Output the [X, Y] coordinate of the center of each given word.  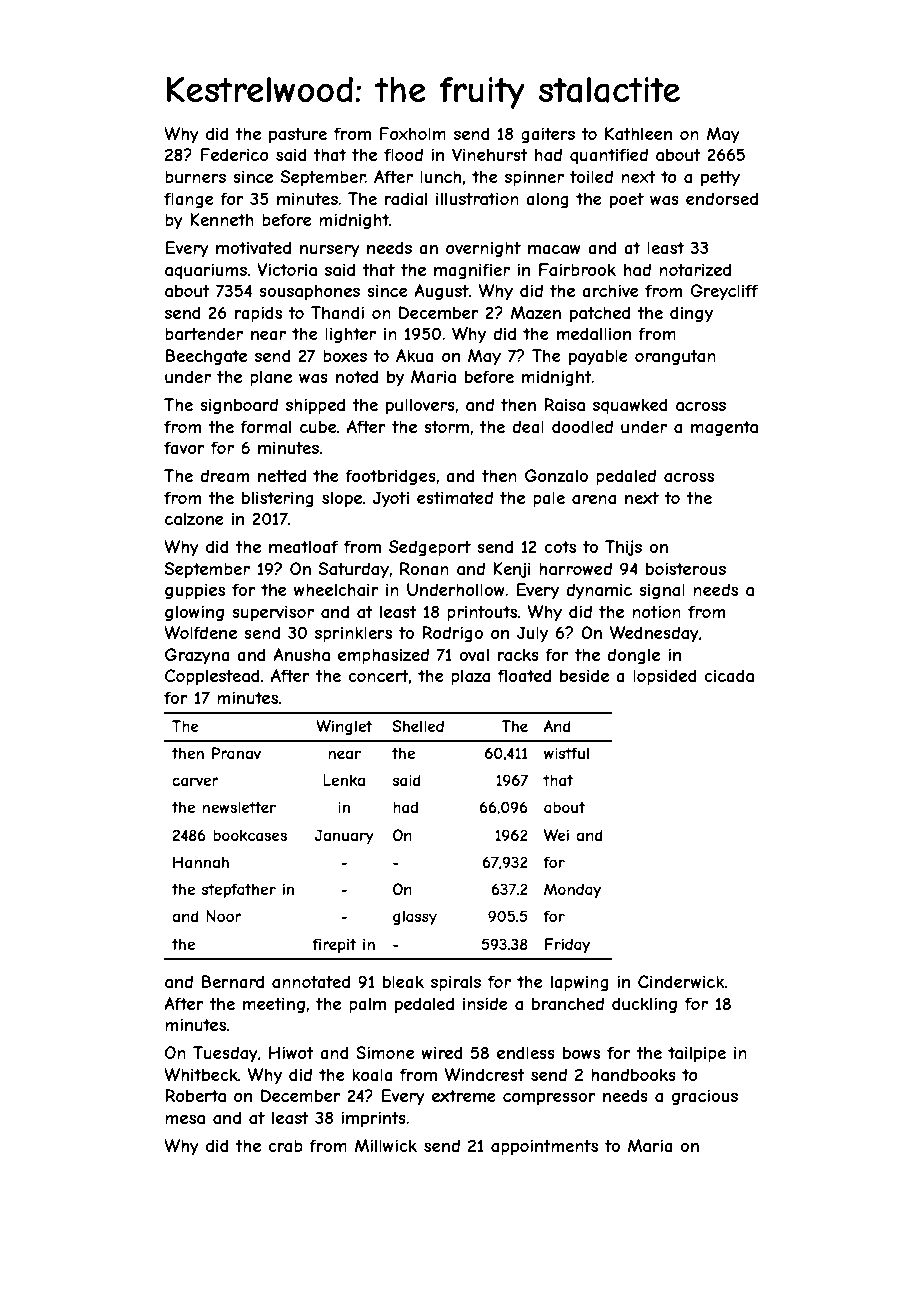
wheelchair [336, 589]
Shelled [418, 726]
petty [720, 179]
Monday [572, 890]
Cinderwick [681, 981]
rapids [258, 314]
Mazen [536, 312]
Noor [224, 916]
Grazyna [197, 656]
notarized [695, 269]
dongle [633, 656]
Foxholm [412, 133]
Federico [234, 154]
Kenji [512, 570]
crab [285, 1145]
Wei [556, 835]
